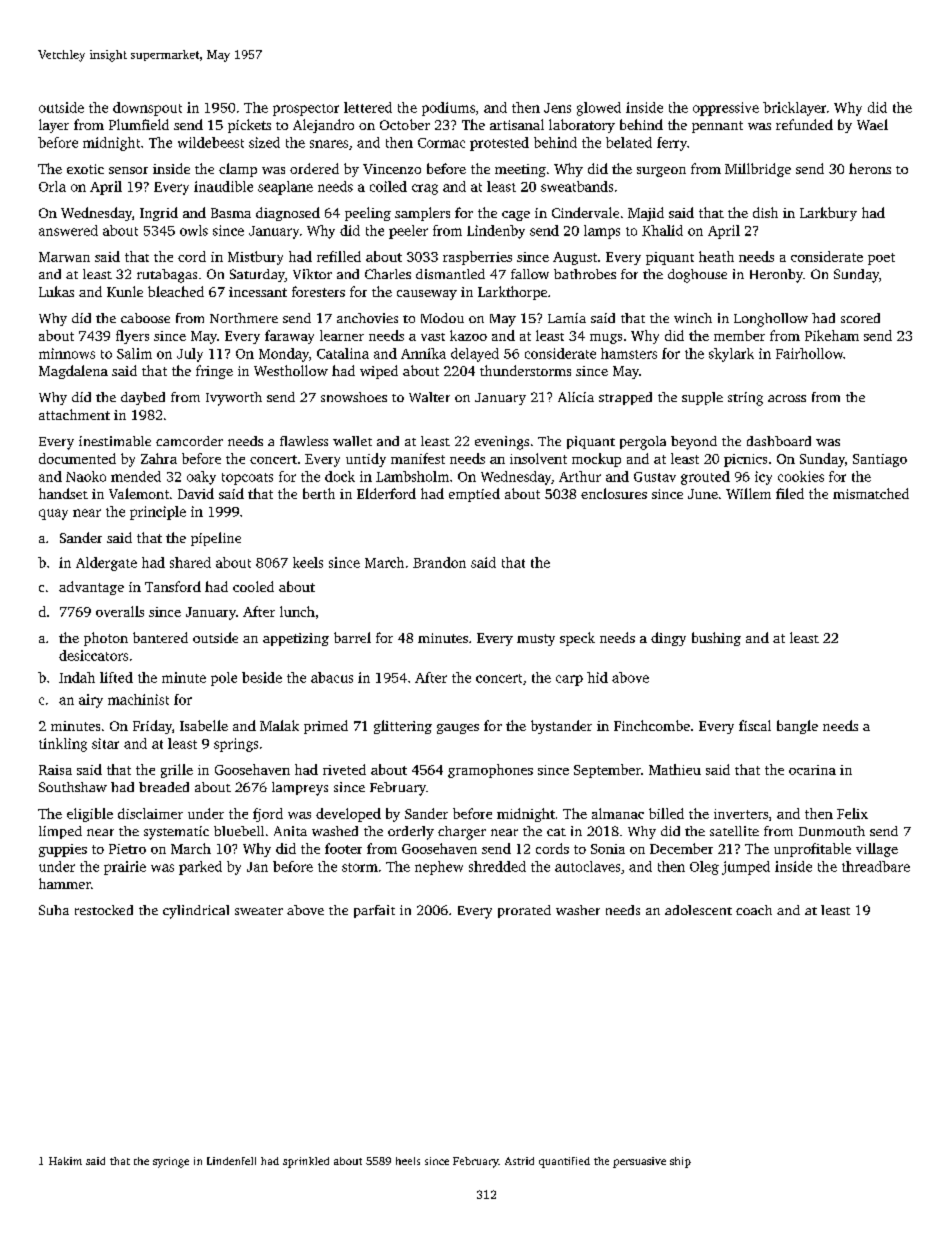 Image resolution: width=952 pixels, height=1233 pixels. Describe the element at coordinates (258, 292) in the screenshot. I see `incessant` at that location.
